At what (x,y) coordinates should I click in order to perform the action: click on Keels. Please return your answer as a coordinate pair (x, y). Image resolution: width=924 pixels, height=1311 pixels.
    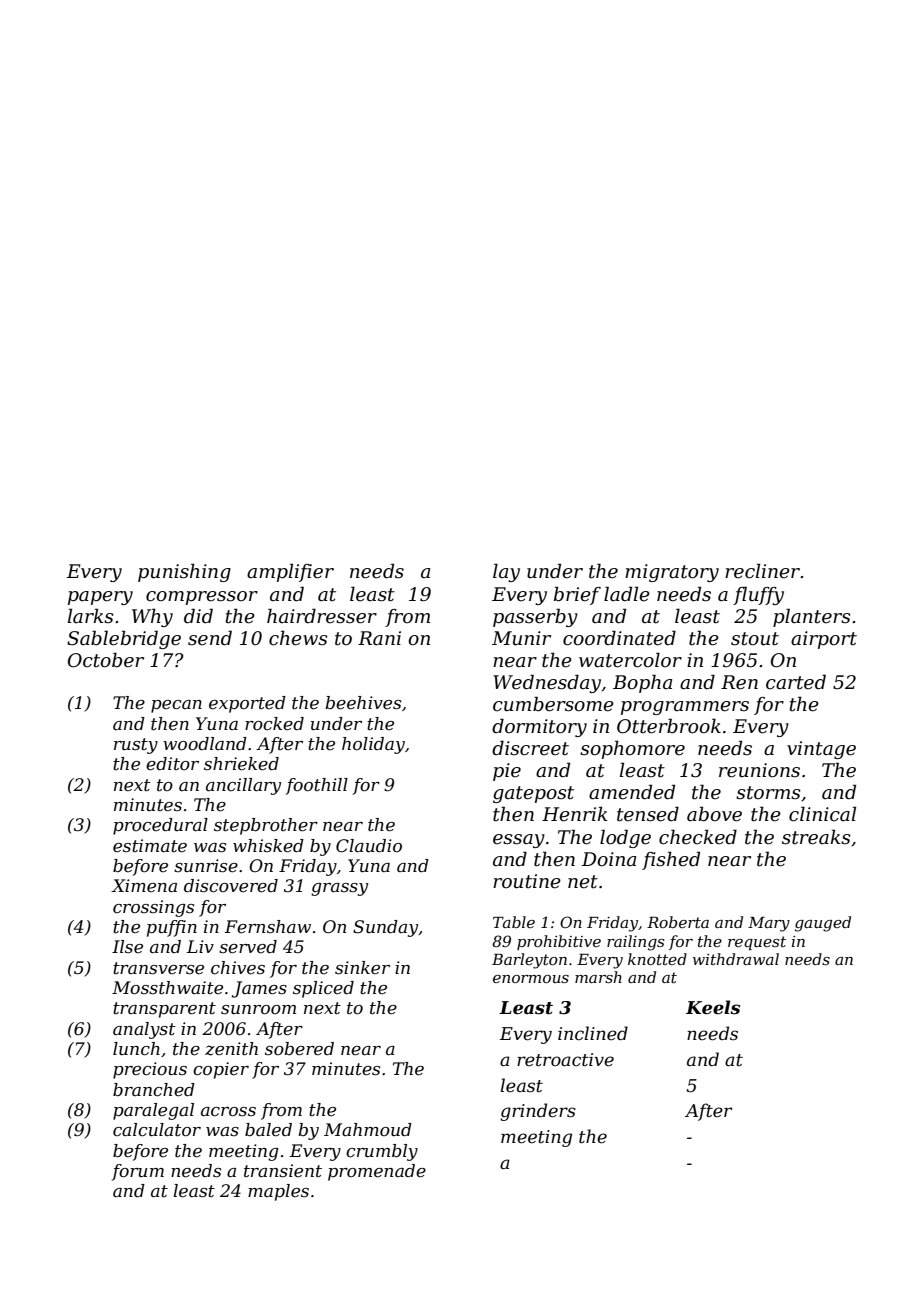
    Looking at the image, I should click on (713, 1007).
